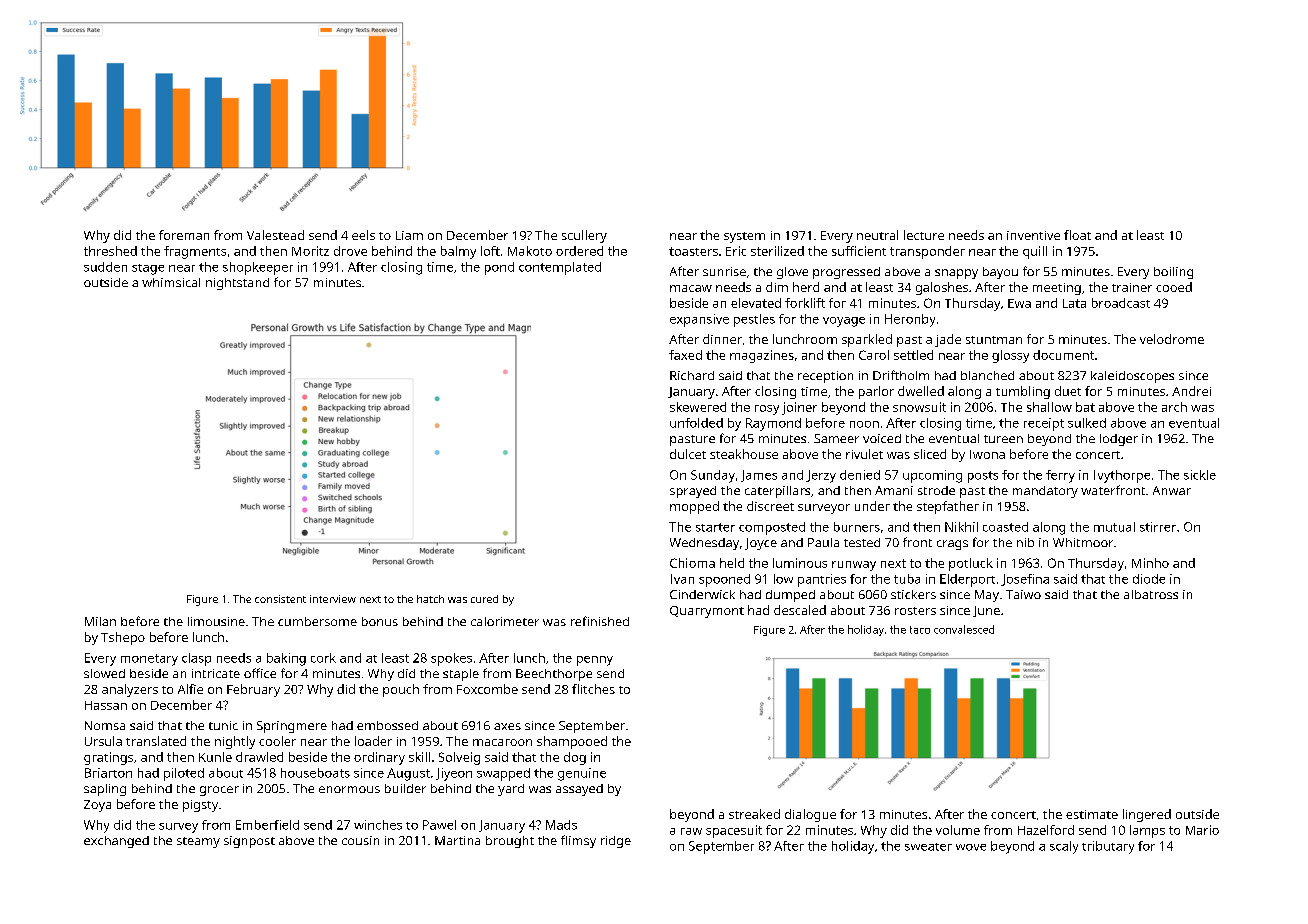  What do you see at coordinates (105, 267) in the document?
I see `sudden` at bounding box center [105, 267].
